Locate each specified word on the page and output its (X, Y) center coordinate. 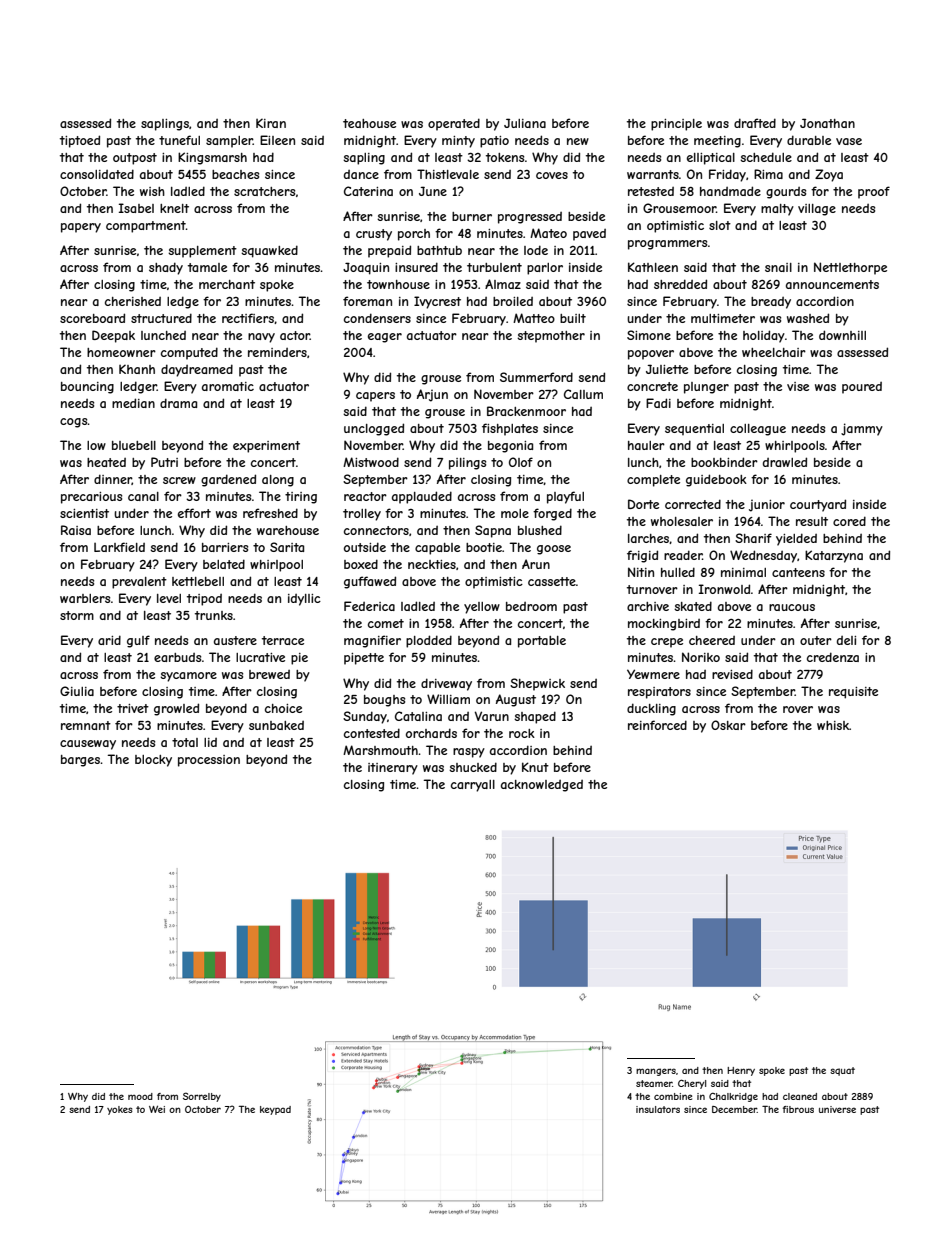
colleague (758, 430)
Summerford (536, 377)
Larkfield (119, 547)
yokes (120, 1110)
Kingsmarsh (212, 158)
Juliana (525, 123)
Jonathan (827, 123)
